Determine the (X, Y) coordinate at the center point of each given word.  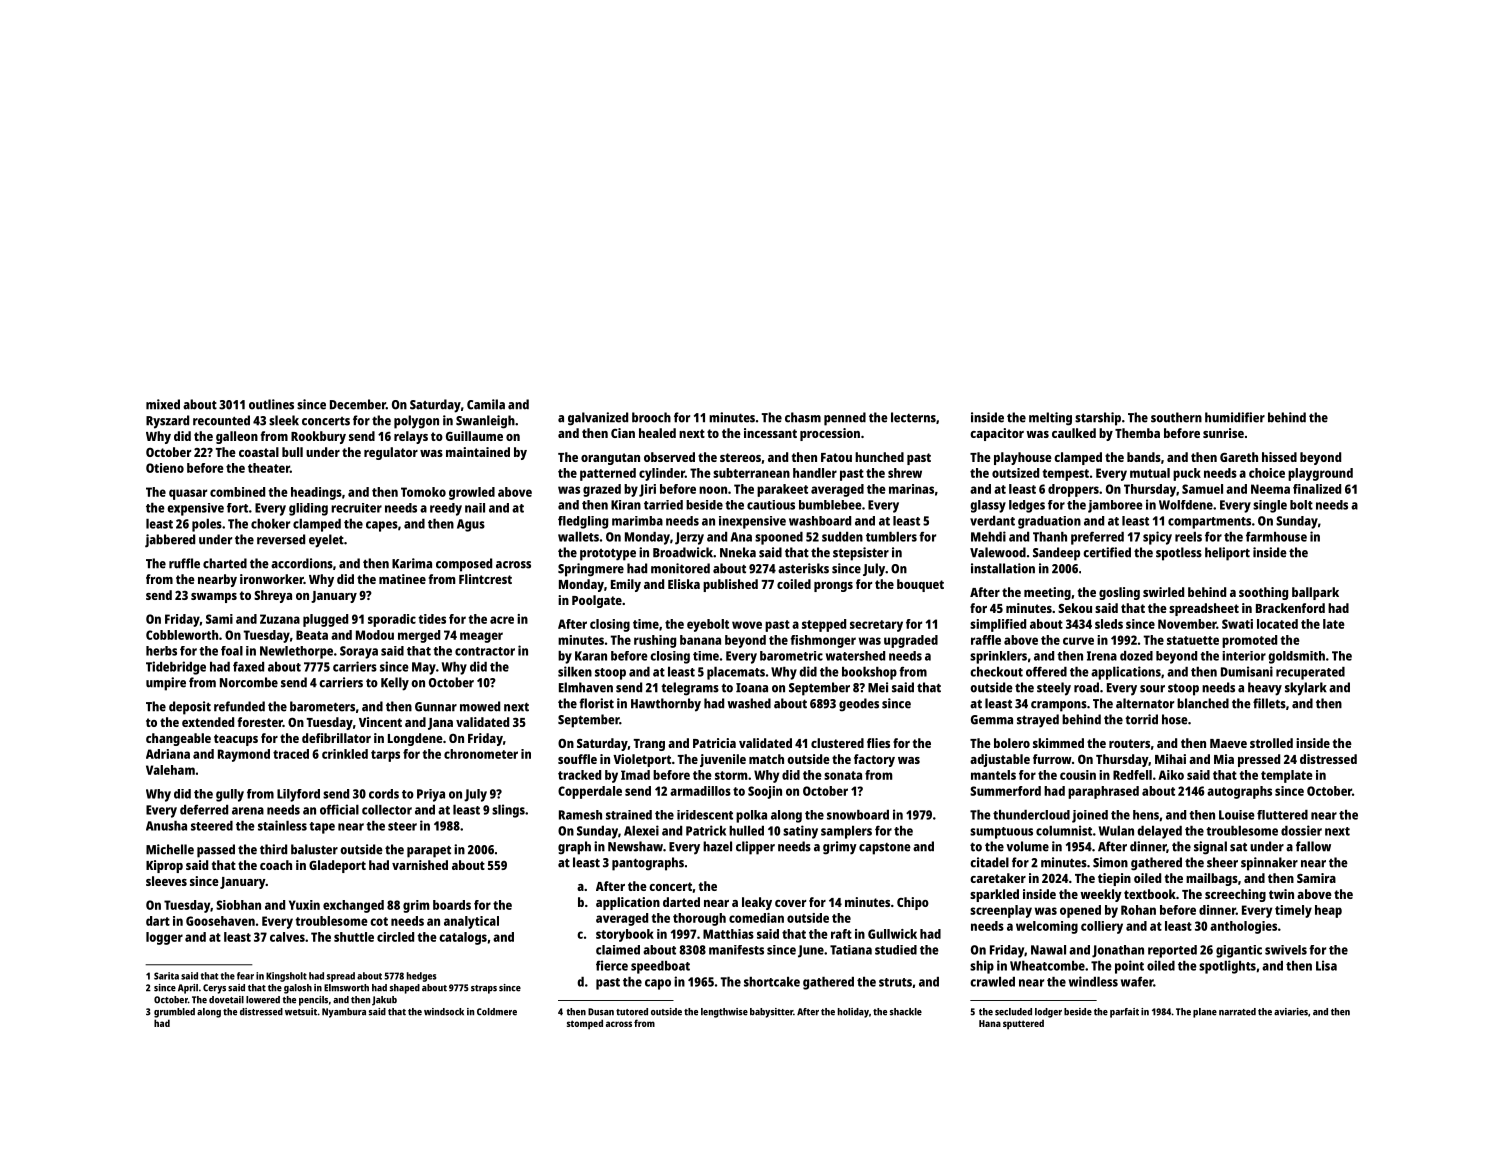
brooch (651, 417)
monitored (680, 568)
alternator (1145, 703)
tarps (385, 756)
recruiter (356, 508)
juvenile (723, 760)
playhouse (1023, 458)
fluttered (1282, 815)
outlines (271, 404)
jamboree (1115, 506)
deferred (204, 809)
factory (874, 760)
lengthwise (724, 1013)
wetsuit (301, 1012)
